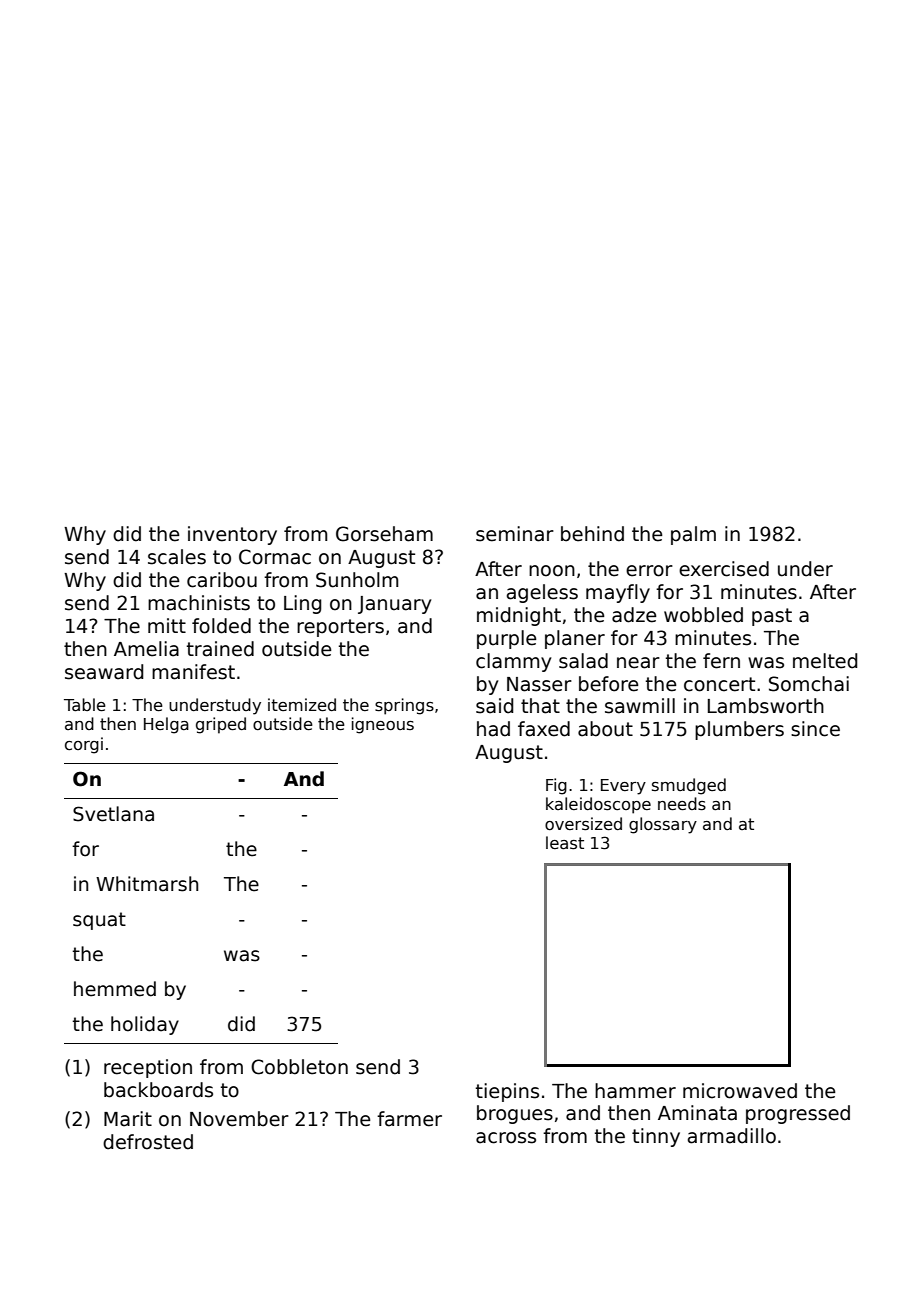  What do you see at coordinates (177, 557) in the screenshot?
I see `scales` at bounding box center [177, 557].
